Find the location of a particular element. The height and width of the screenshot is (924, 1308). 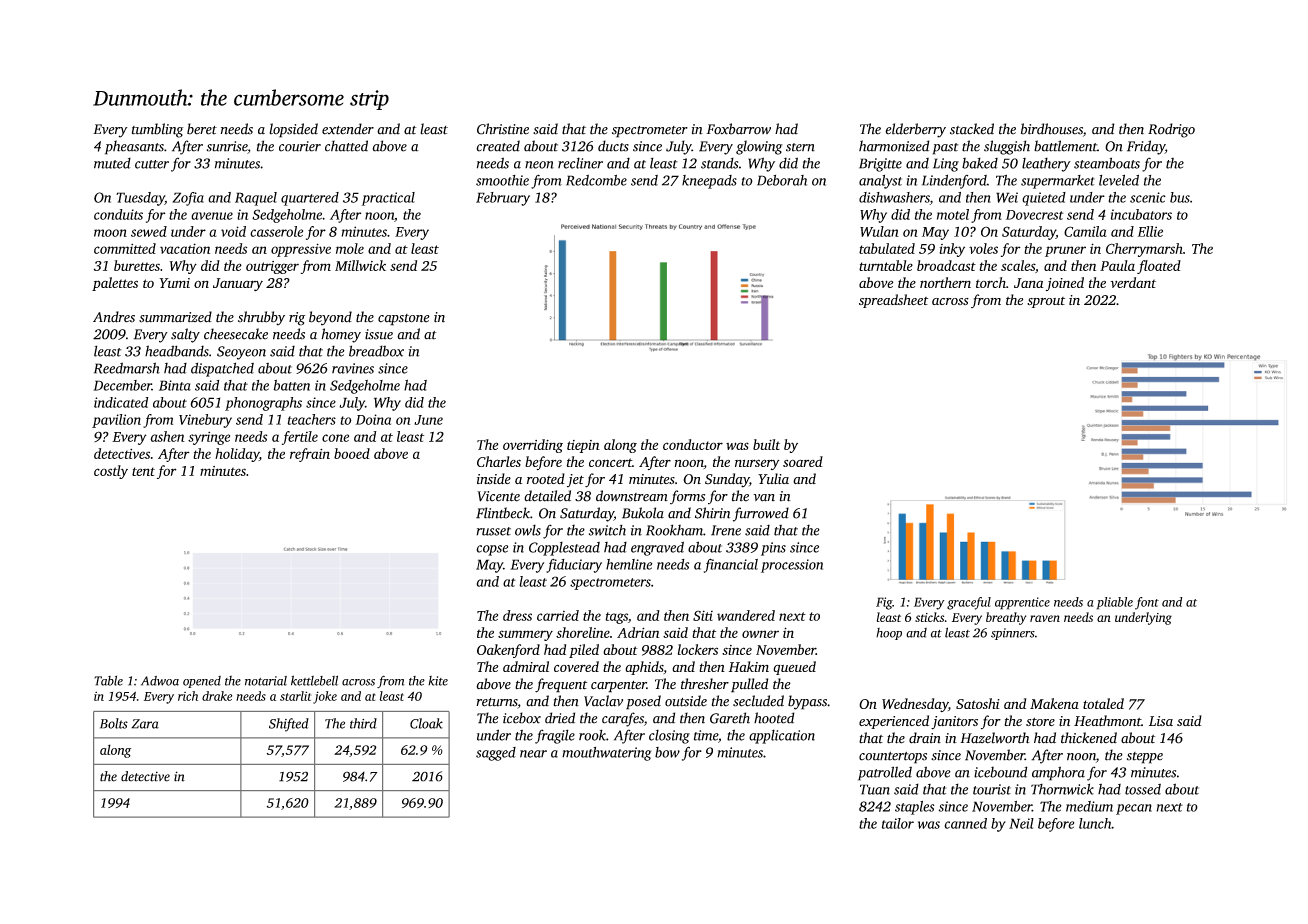

opened is located at coordinates (202, 682).
